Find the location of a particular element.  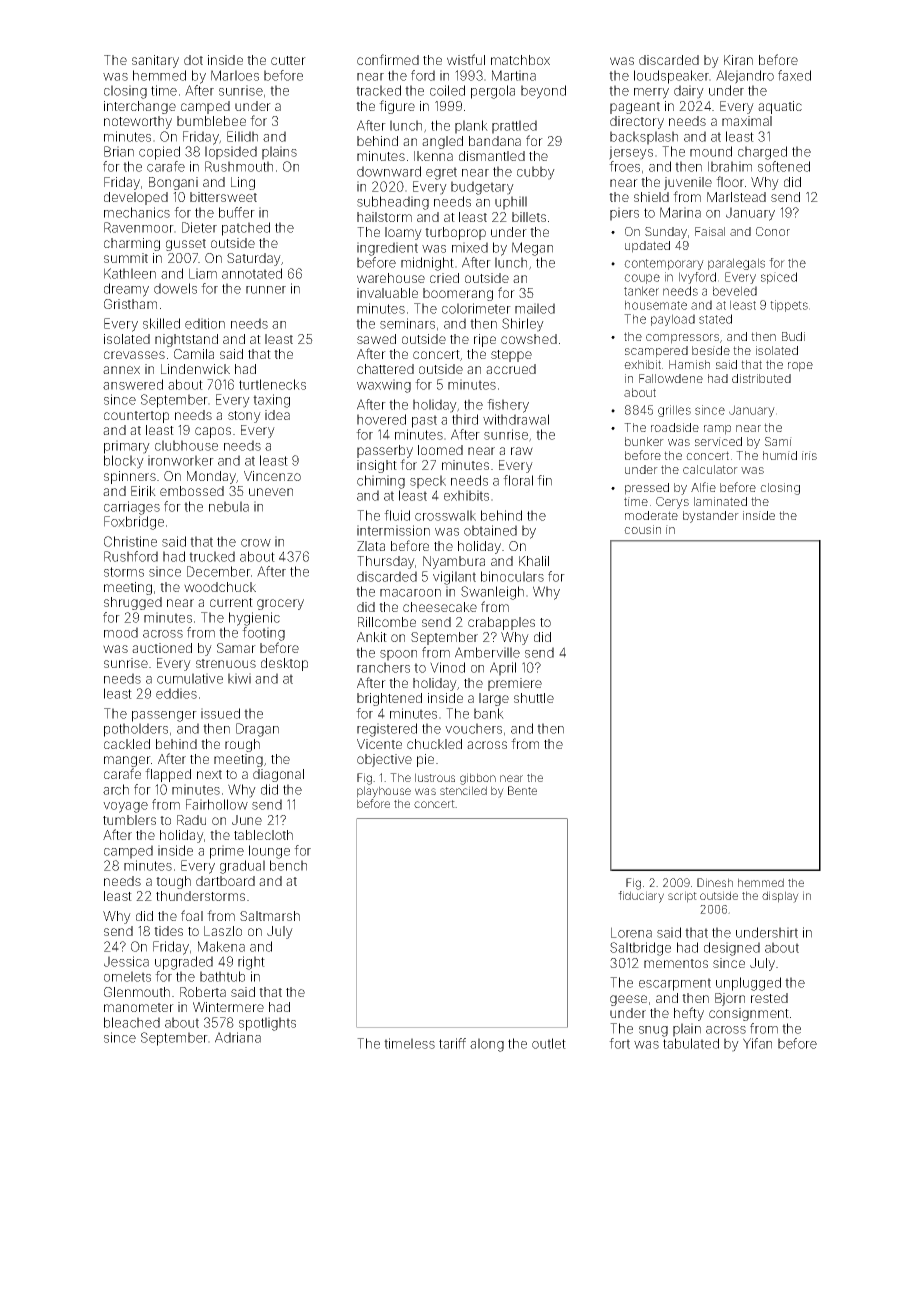

potholders is located at coordinates (136, 730).
